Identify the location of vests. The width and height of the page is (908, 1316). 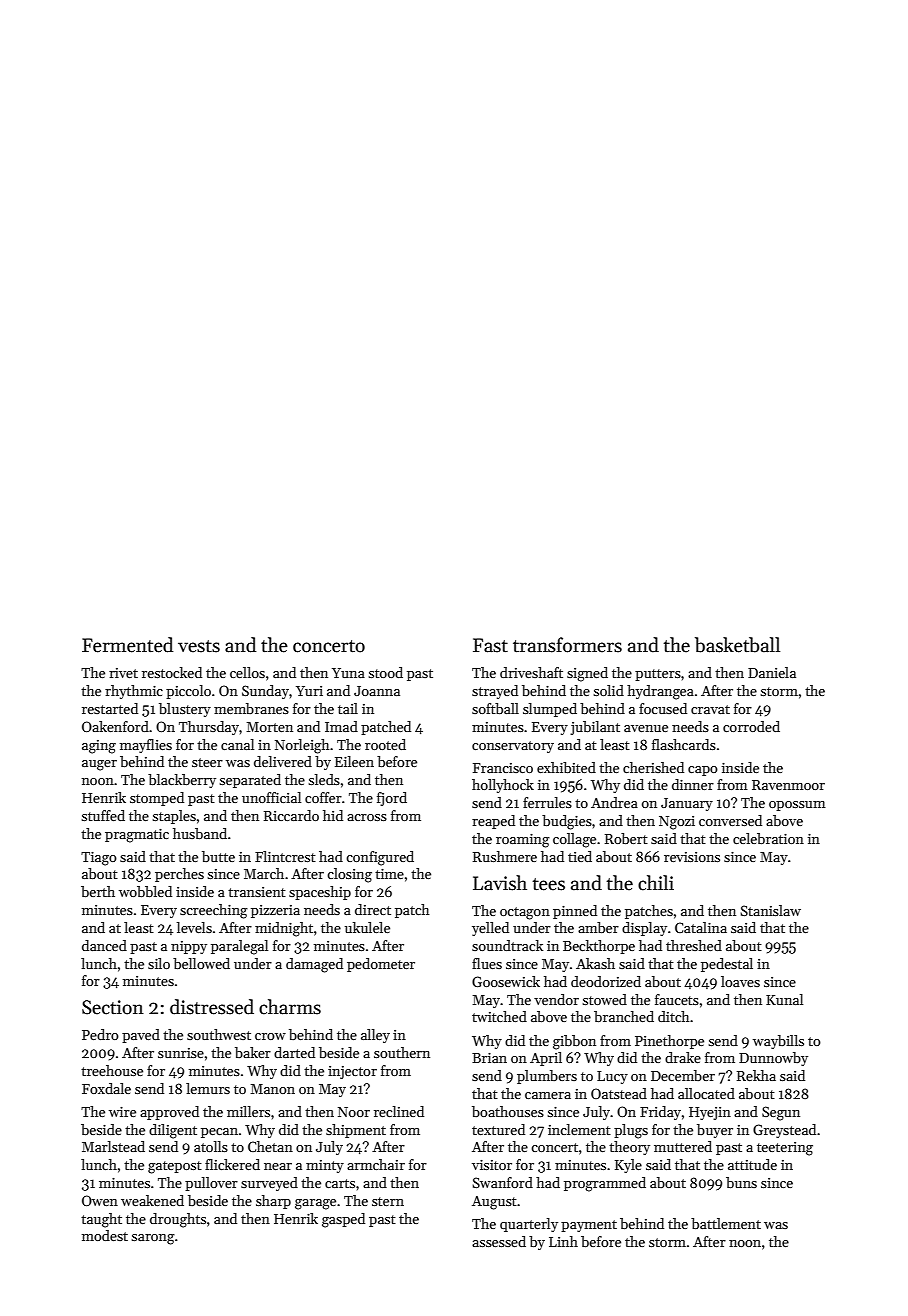
(199, 646).
